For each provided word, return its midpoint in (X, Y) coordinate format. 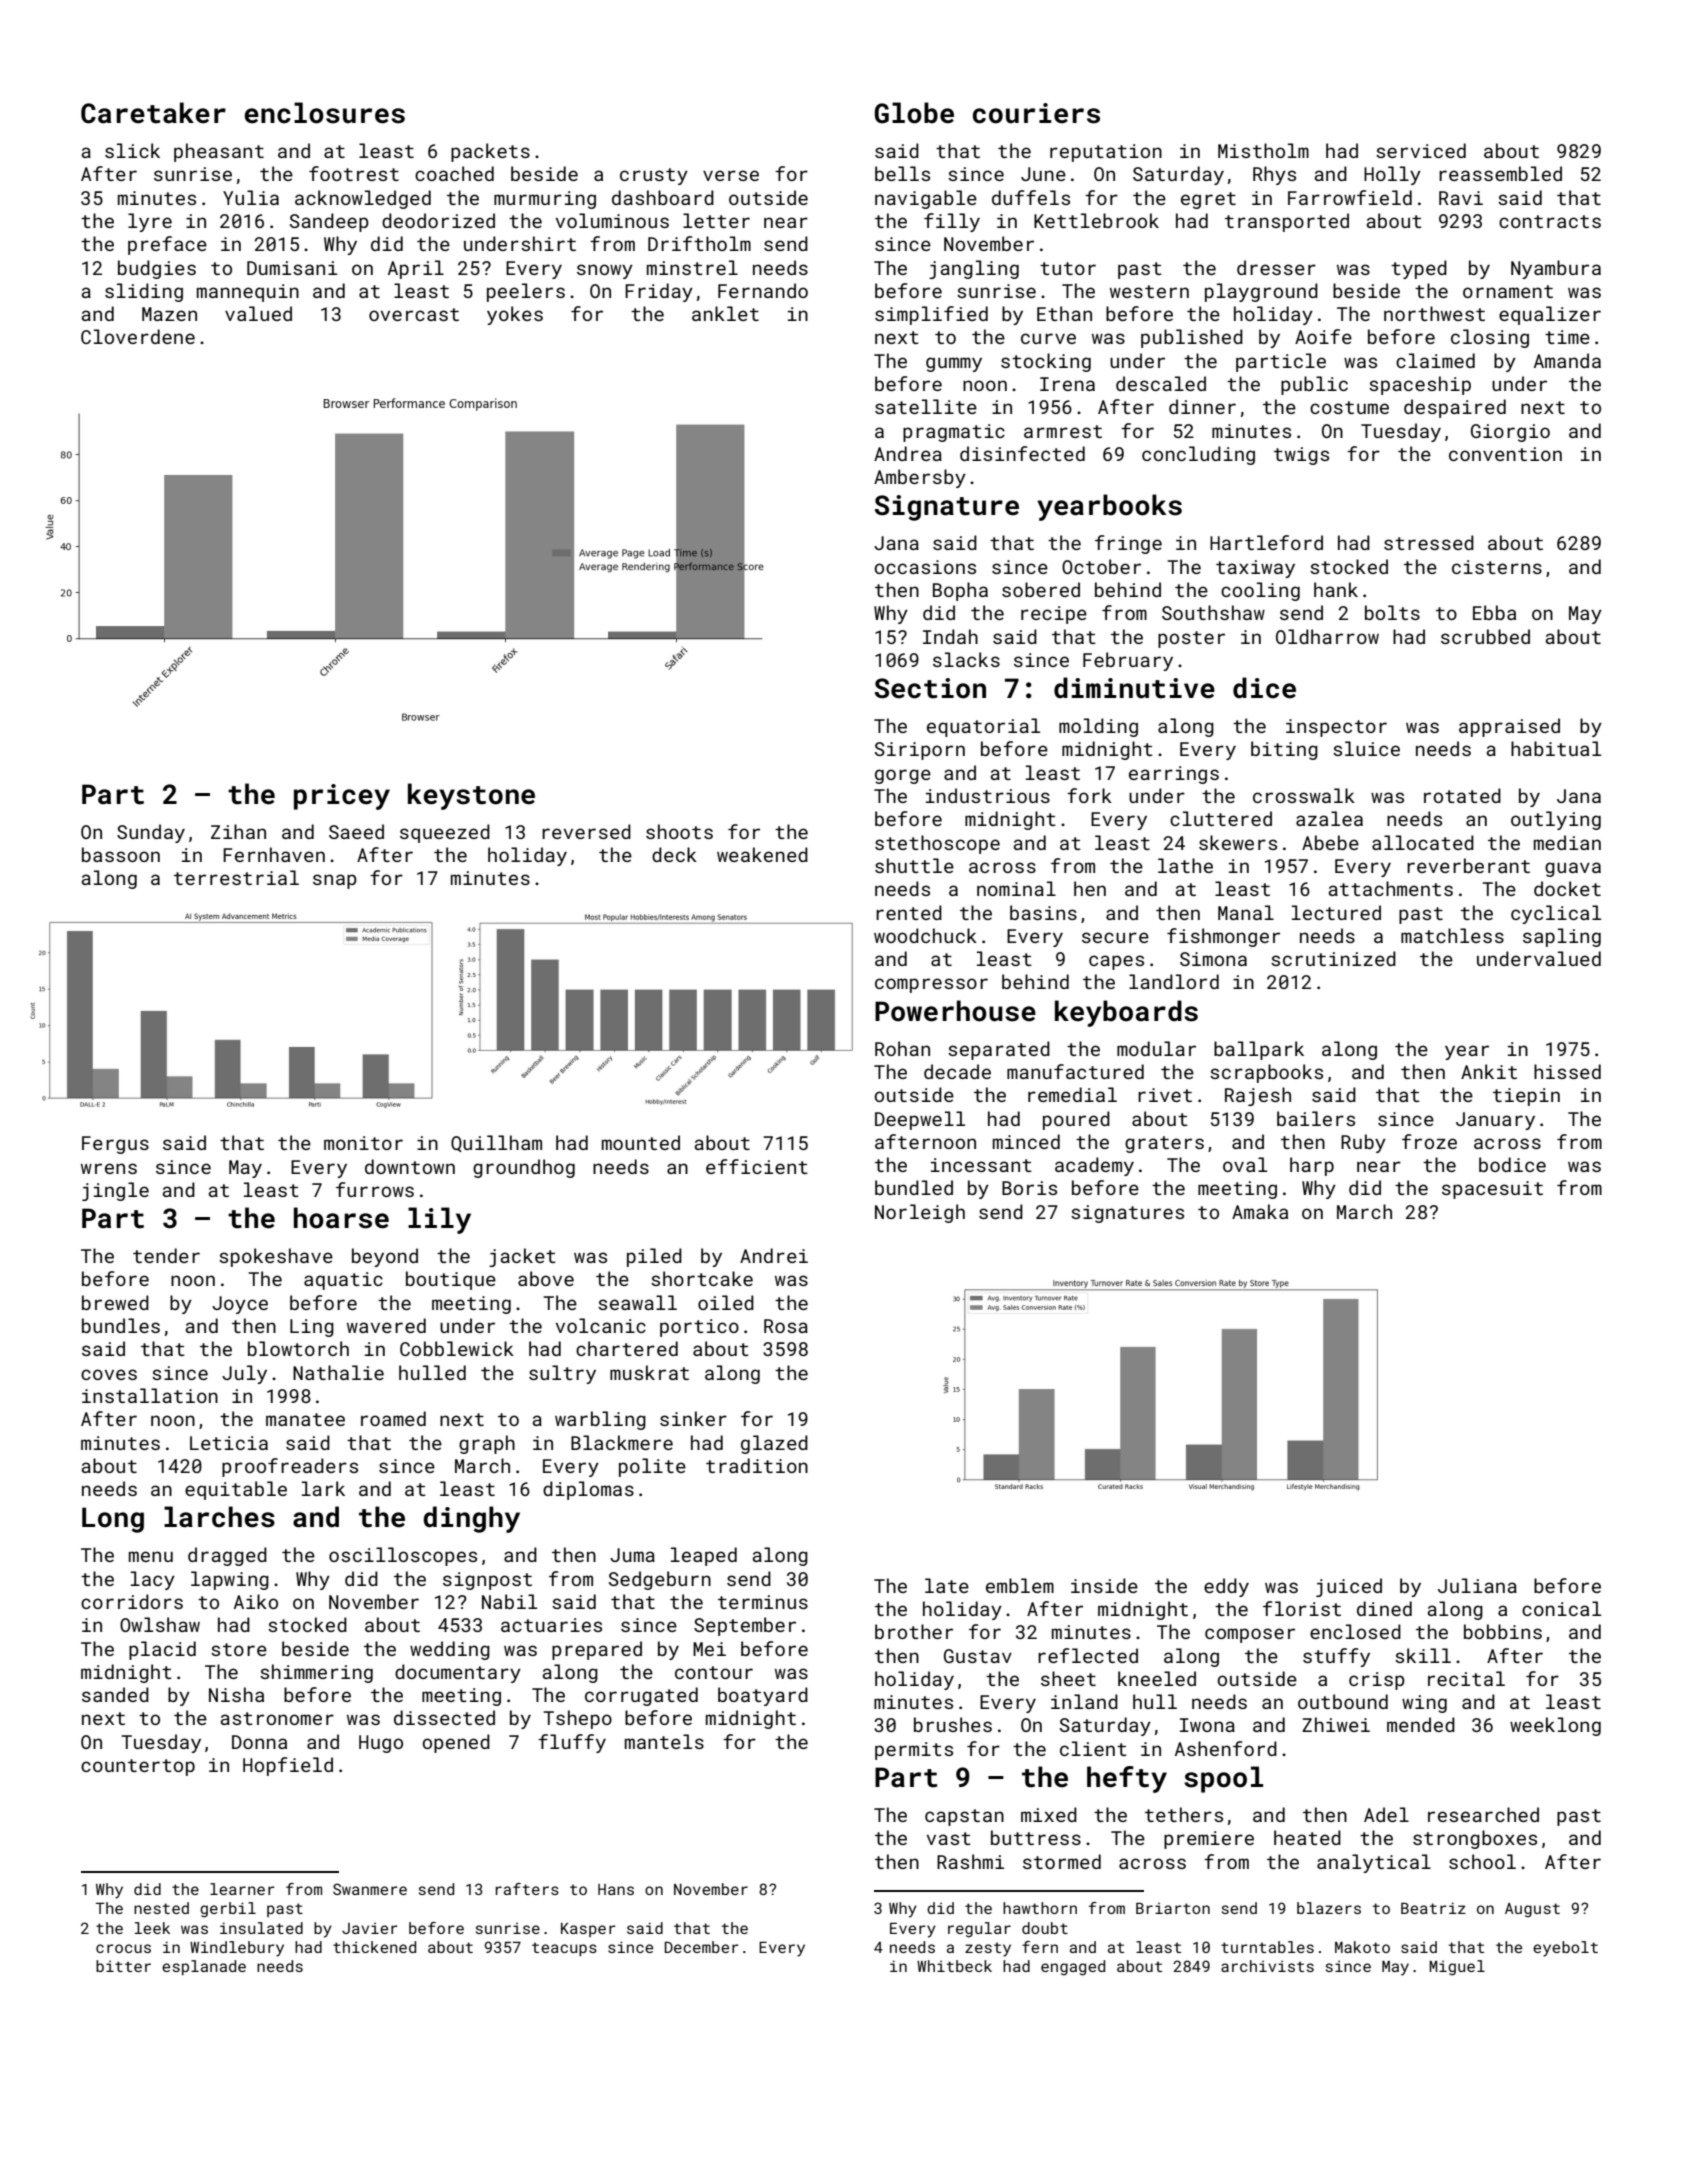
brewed (115, 1302)
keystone (471, 796)
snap (335, 881)
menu (151, 1556)
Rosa (786, 1326)
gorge (903, 776)
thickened (374, 1947)
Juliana (1477, 1585)
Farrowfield (1350, 197)
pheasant (219, 152)
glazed (774, 1444)
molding (1098, 727)
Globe (914, 113)
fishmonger (1223, 937)
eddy (1226, 1587)
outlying (1556, 820)
